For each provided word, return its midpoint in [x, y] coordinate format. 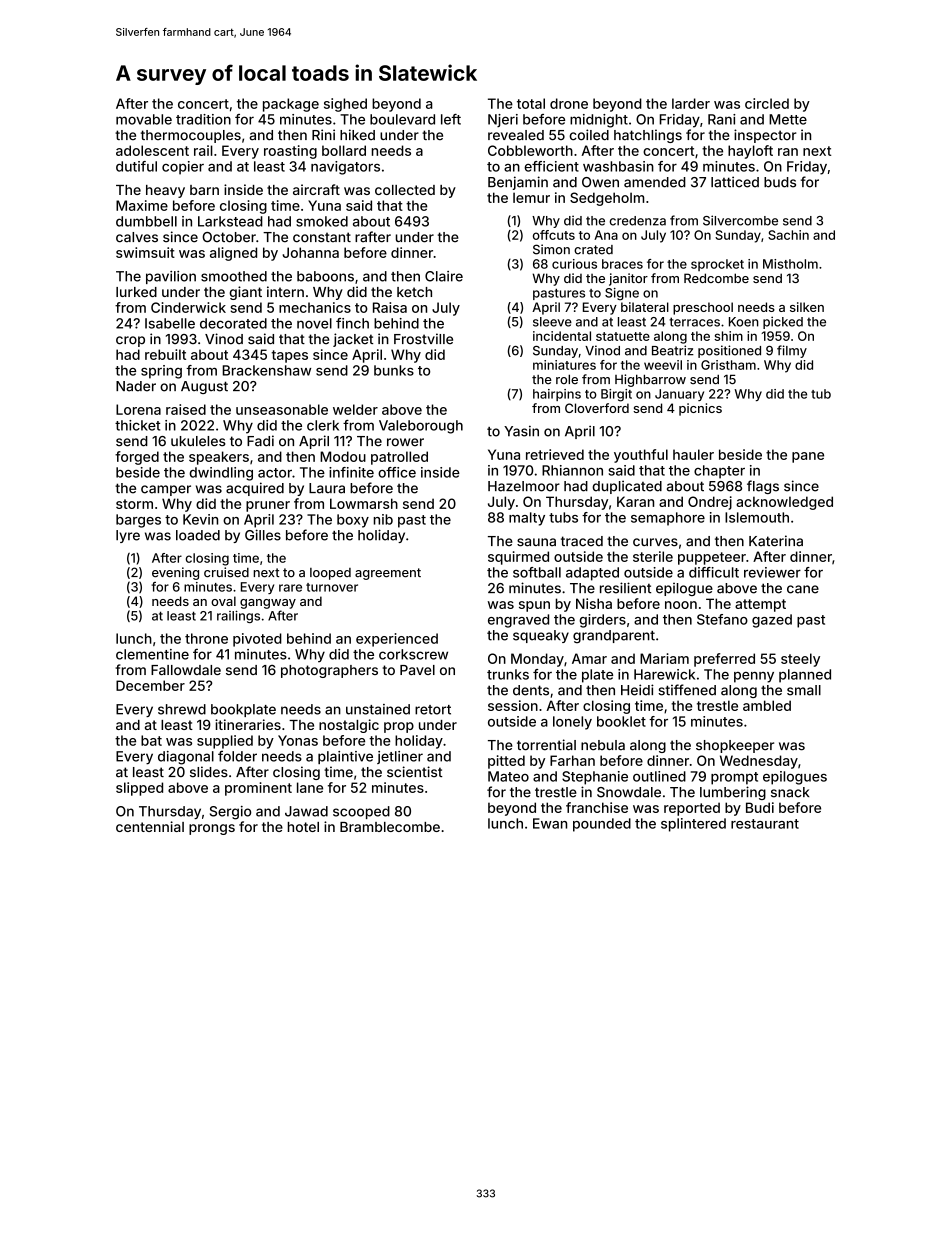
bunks [394, 370]
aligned [233, 254]
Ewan [550, 823]
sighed [345, 105]
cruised [226, 572]
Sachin [788, 235]
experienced [397, 640]
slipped [139, 789]
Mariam [664, 658]
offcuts [554, 235]
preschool [703, 308]
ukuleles [198, 441]
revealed [516, 135]
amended [655, 182]
